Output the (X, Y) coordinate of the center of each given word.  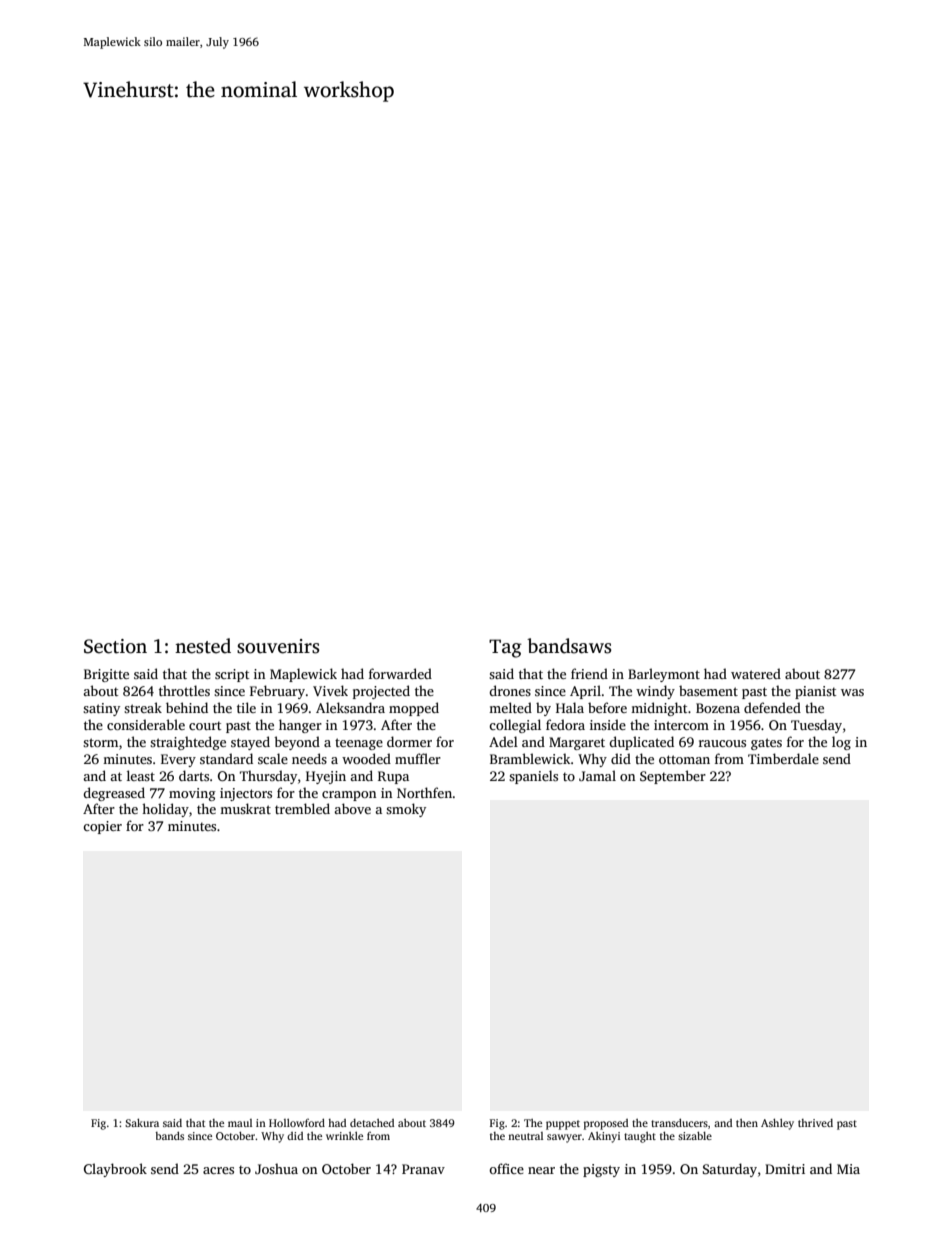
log (841, 743)
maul (240, 1123)
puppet (563, 1125)
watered (756, 673)
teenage (359, 744)
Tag (505, 648)
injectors (246, 794)
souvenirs (278, 646)
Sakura (142, 1123)
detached (372, 1123)
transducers (679, 1123)
